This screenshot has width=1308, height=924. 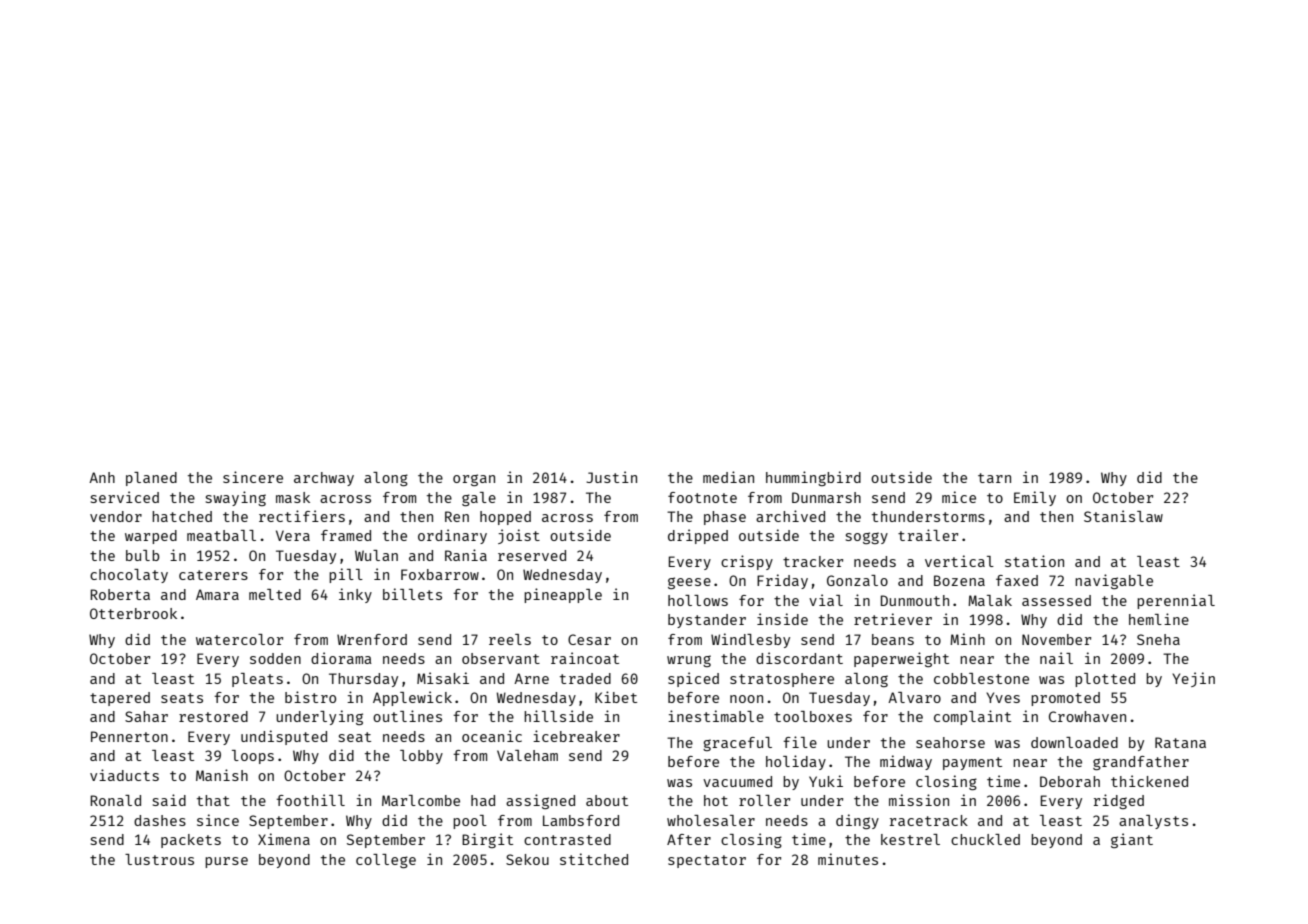 What do you see at coordinates (151, 479) in the screenshot?
I see `planed` at bounding box center [151, 479].
